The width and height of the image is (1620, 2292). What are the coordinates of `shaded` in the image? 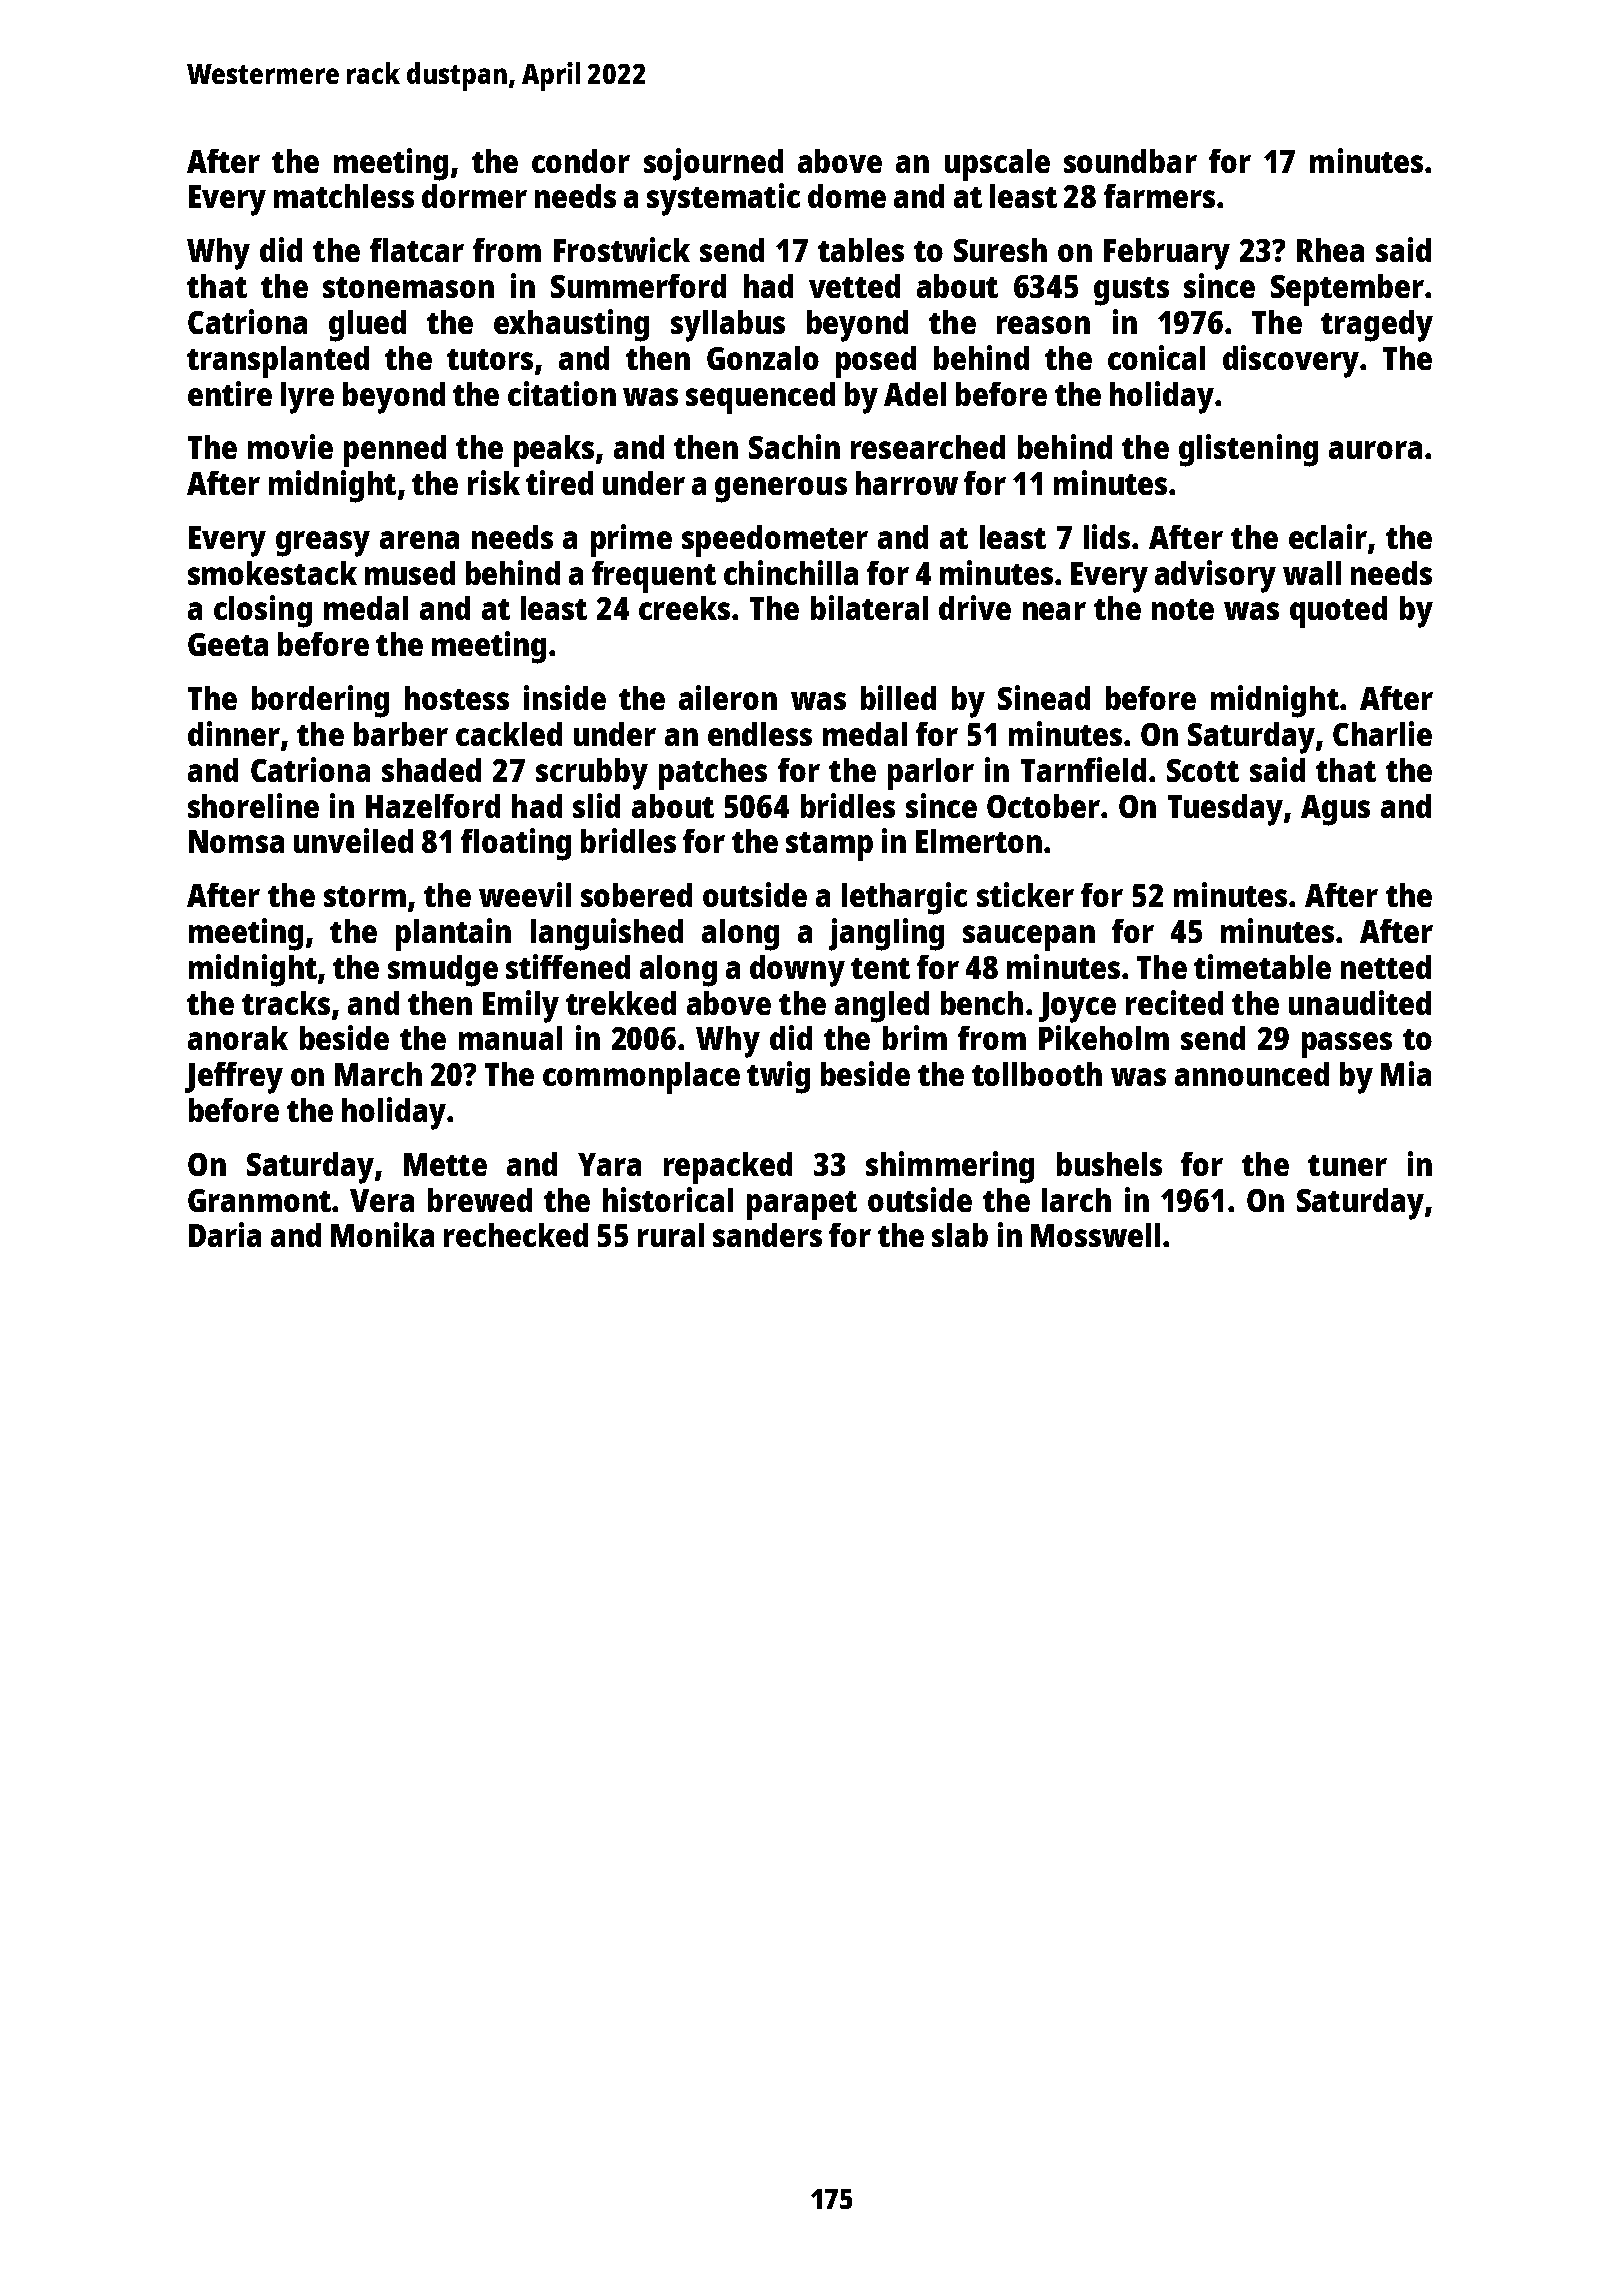 It's located at (431, 770).
